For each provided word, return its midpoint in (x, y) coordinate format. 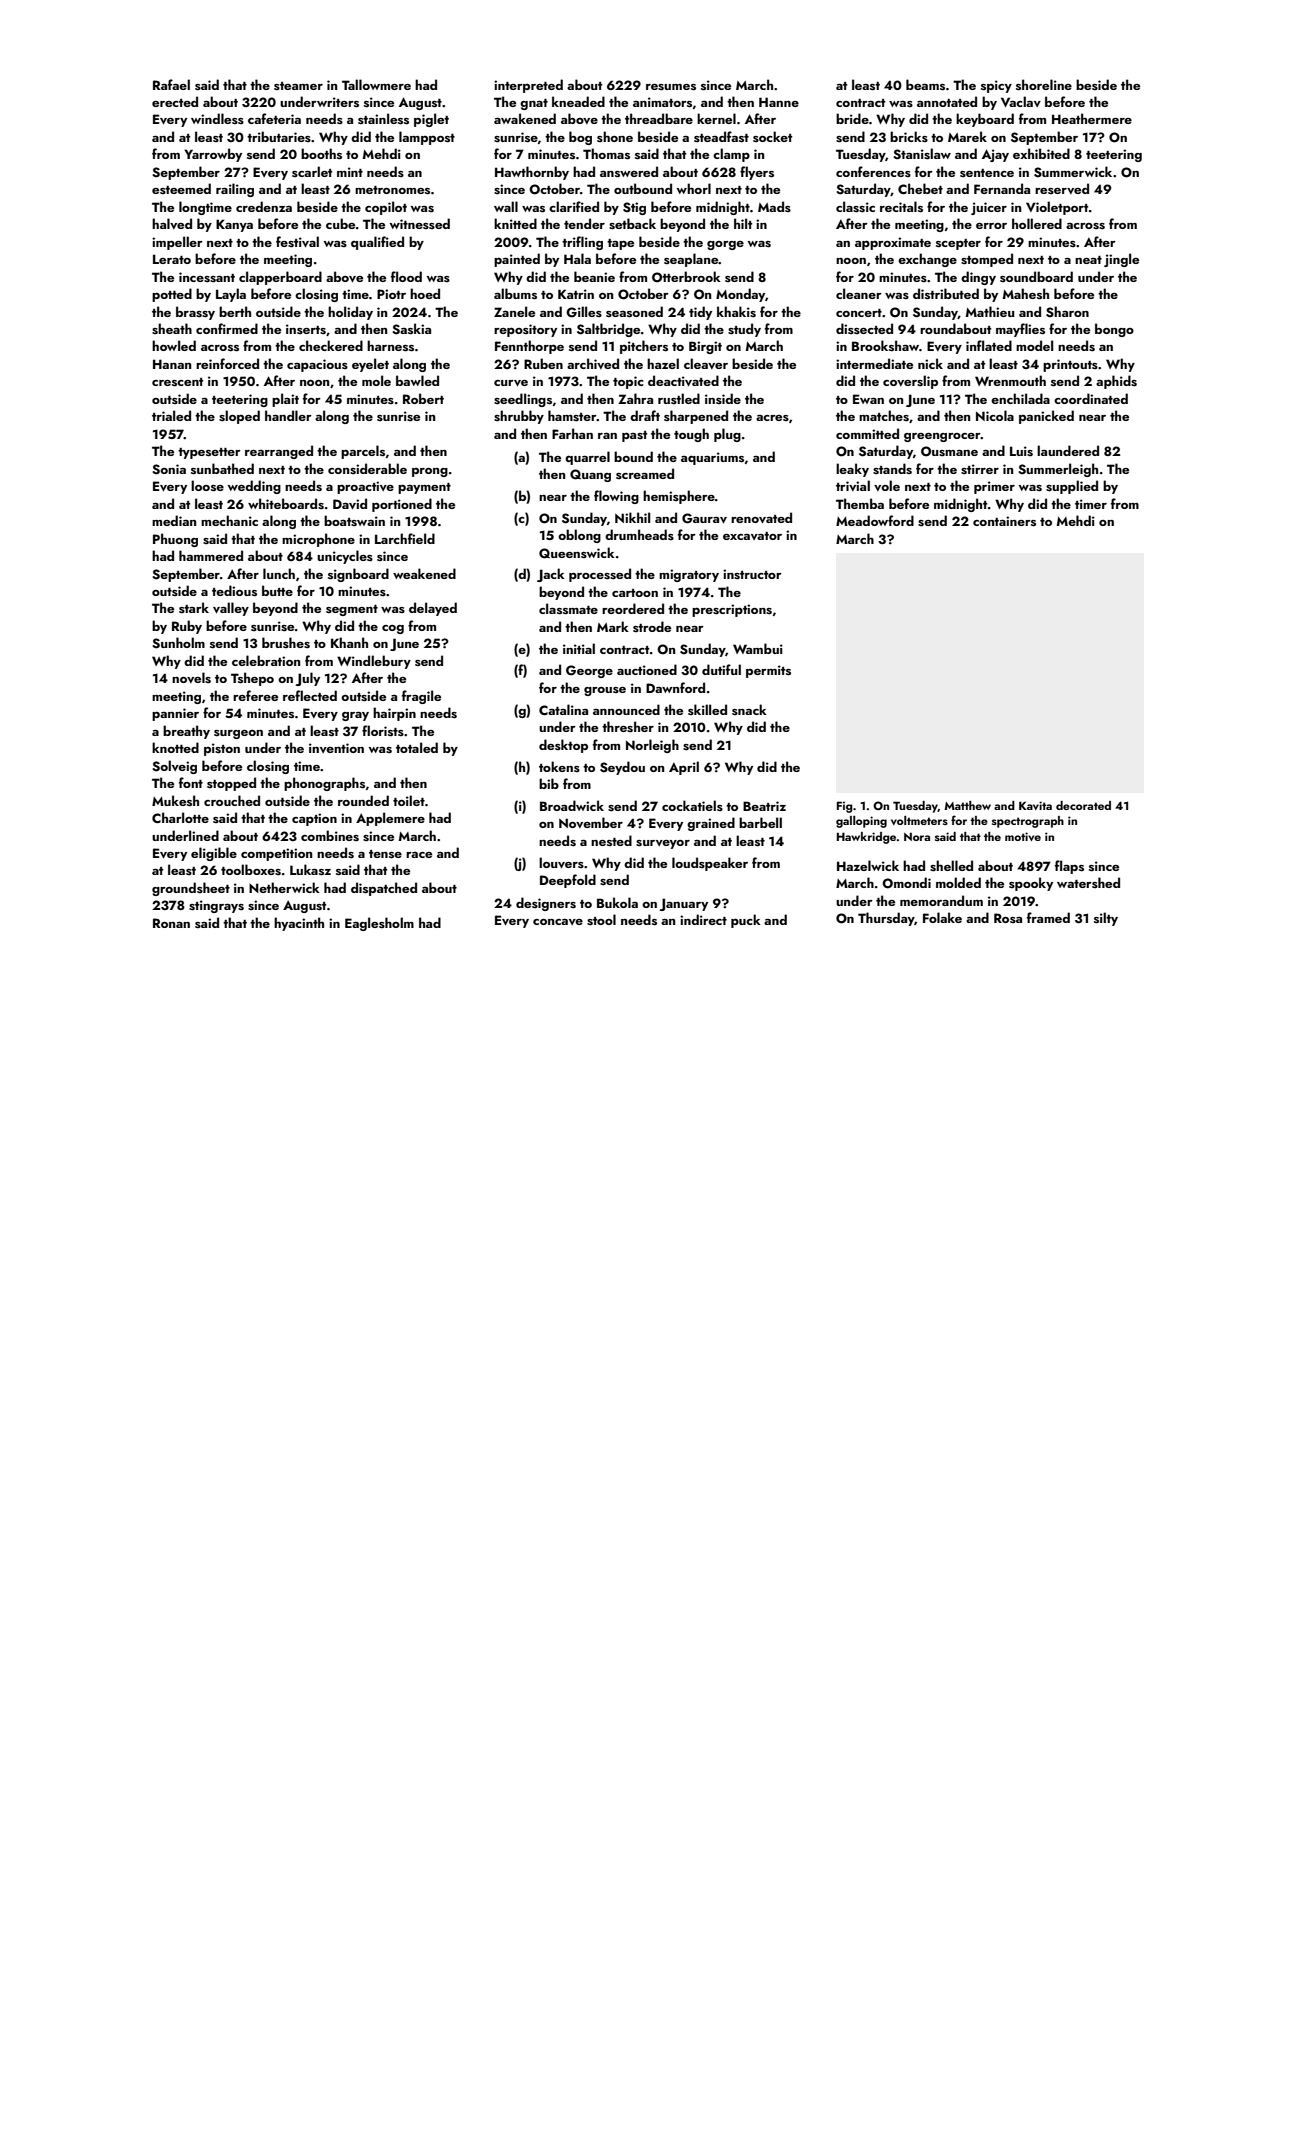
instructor (752, 574)
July (307, 679)
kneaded (578, 101)
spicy (996, 86)
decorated (1083, 805)
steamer (298, 86)
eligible (214, 854)
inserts (306, 329)
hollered (1037, 223)
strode (652, 626)
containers (1004, 521)
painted (517, 260)
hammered (211, 555)
